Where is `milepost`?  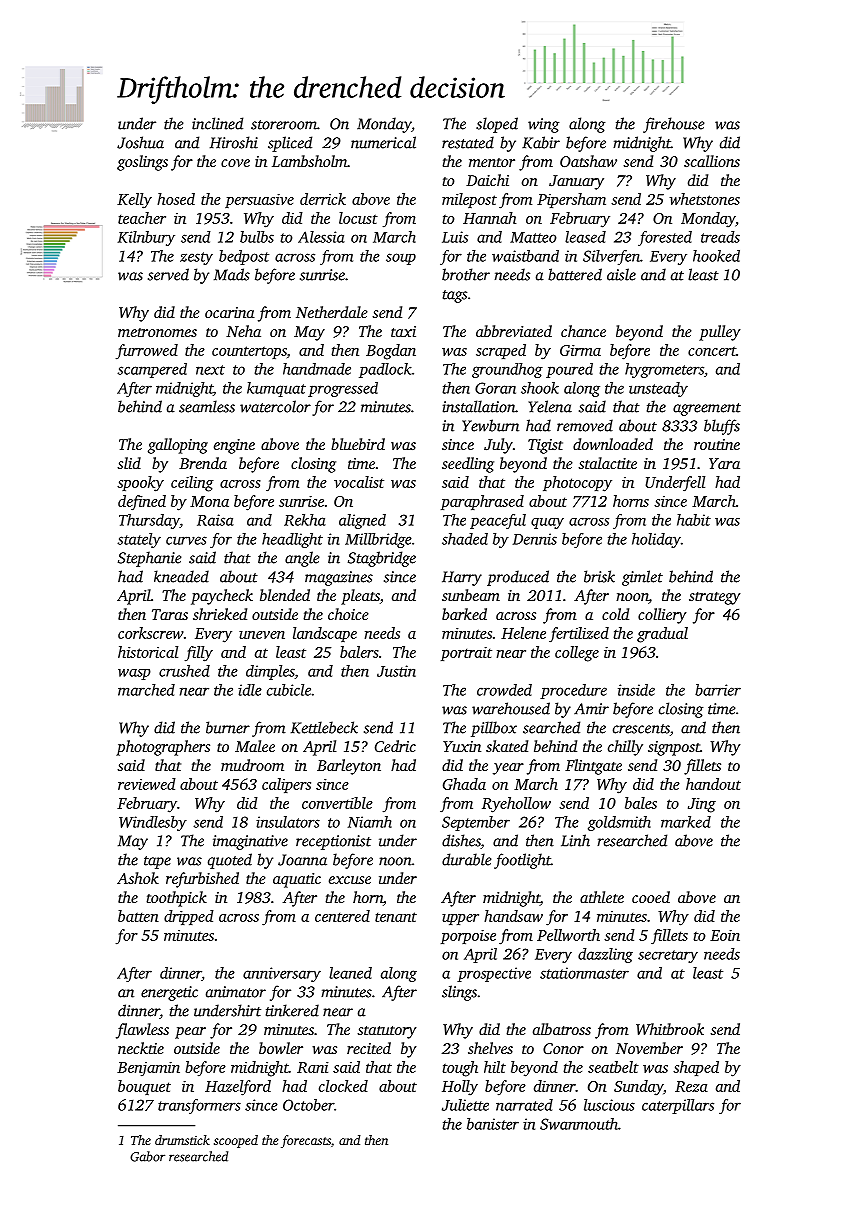
milepost is located at coordinates (469, 200).
